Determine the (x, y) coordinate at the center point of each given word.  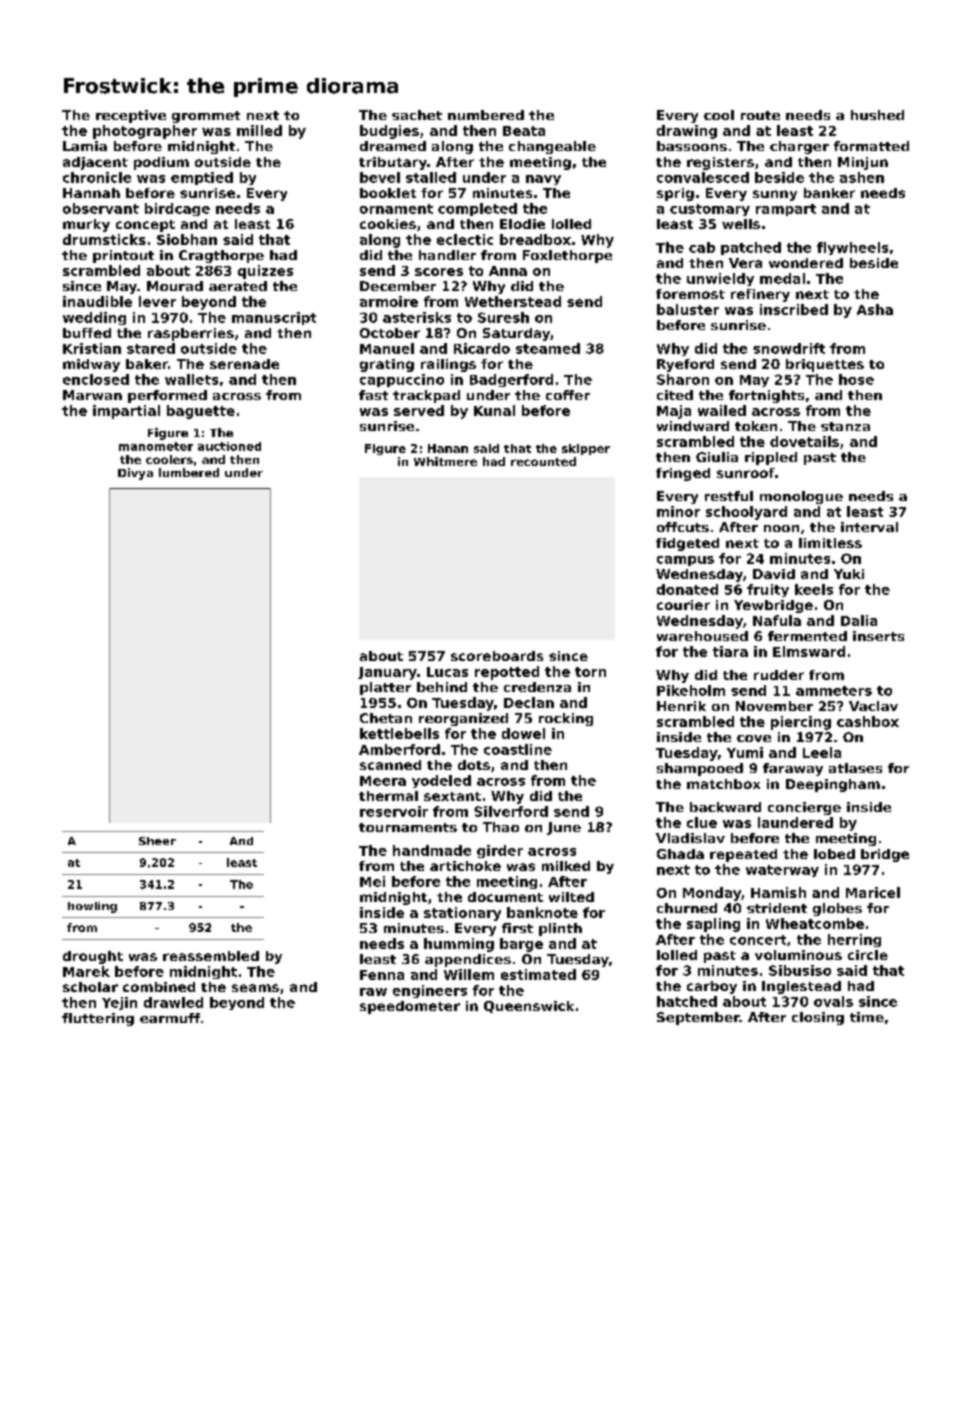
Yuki (849, 574)
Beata (524, 131)
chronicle (97, 177)
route (760, 115)
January (387, 673)
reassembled (211, 956)
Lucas (447, 672)
